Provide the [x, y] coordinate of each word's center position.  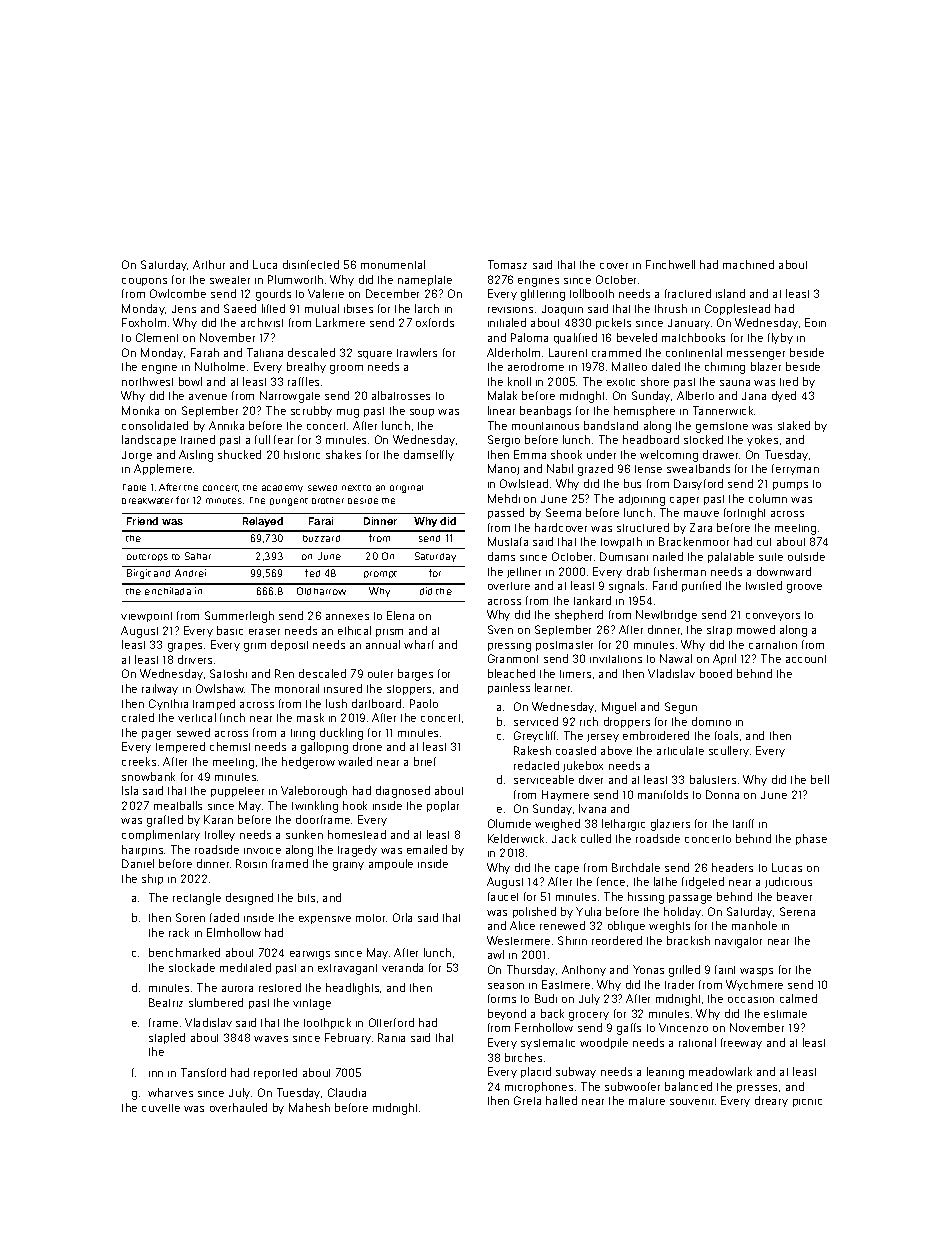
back [552, 1013]
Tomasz [507, 264]
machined [748, 264]
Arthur [209, 264]
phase [811, 839]
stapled [167, 1038]
